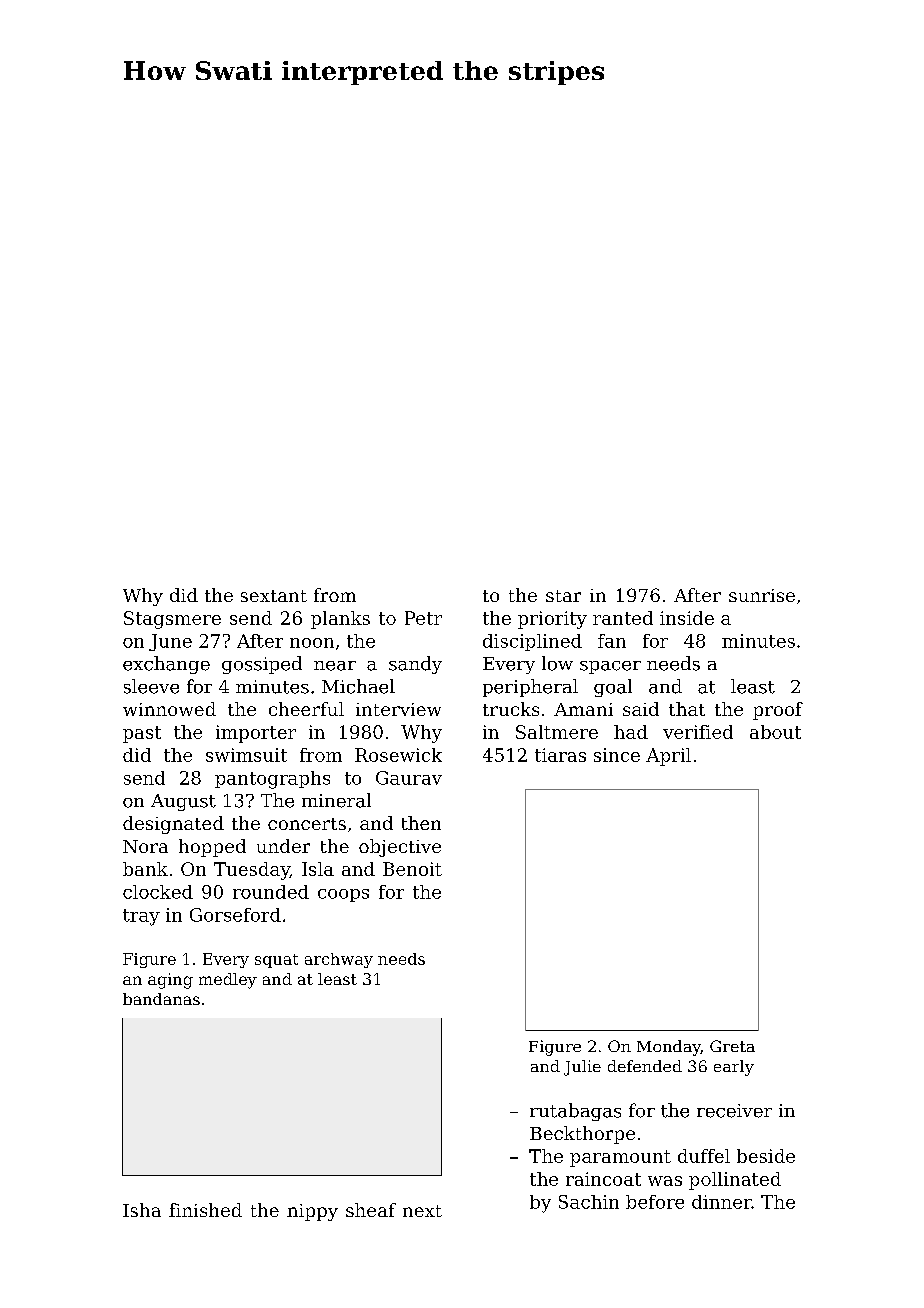  I want to click on star, so click(563, 596).
